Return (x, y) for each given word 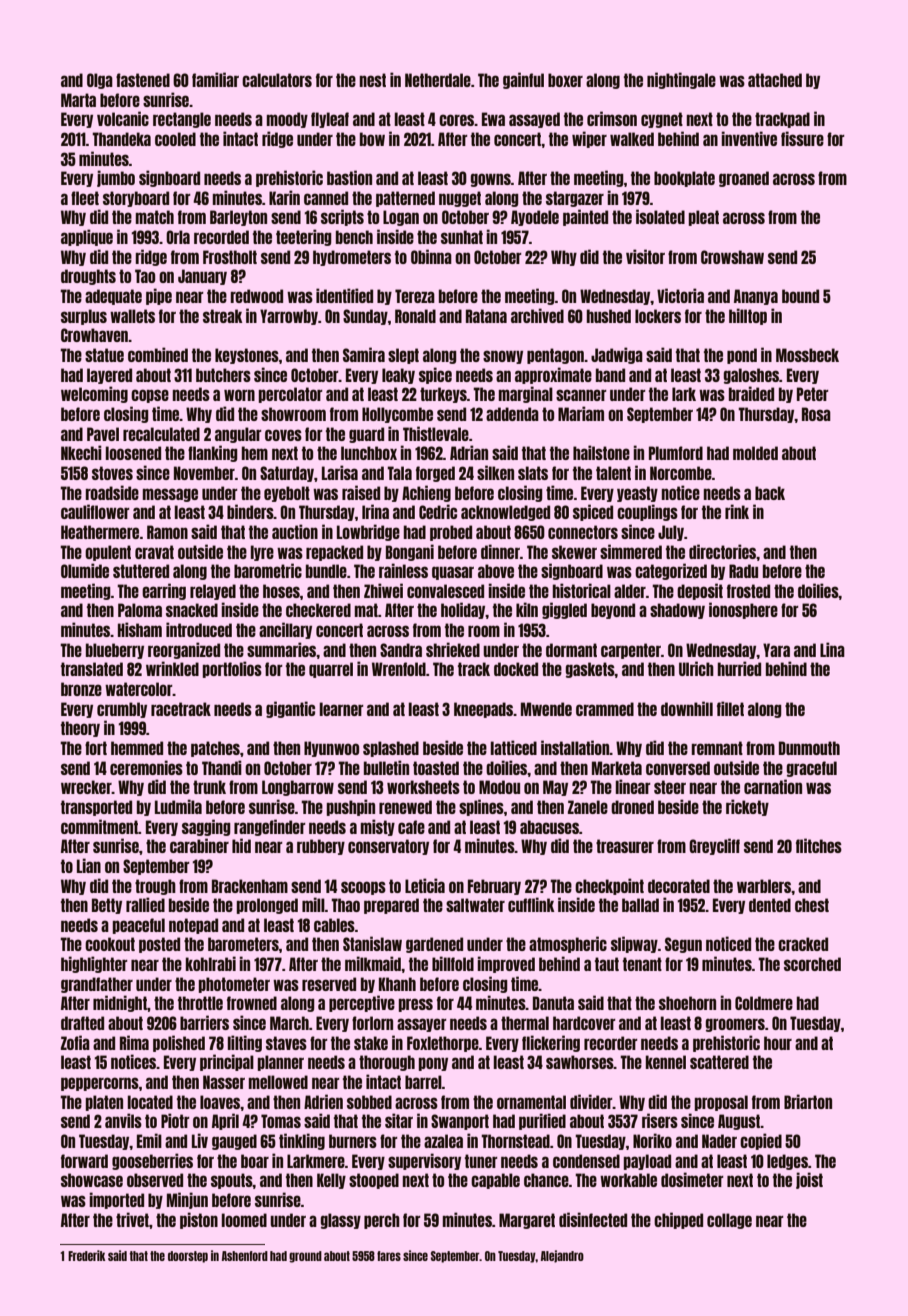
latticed (514, 747)
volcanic (123, 118)
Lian (89, 865)
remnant (717, 748)
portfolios (232, 669)
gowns (491, 180)
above (496, 571)
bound (800, 296)
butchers (223, 375)
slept (403, 356)
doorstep (188, 1257)
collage (729, 1221)
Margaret (527, 1221)
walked (632, 139)
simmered (631, 551)
